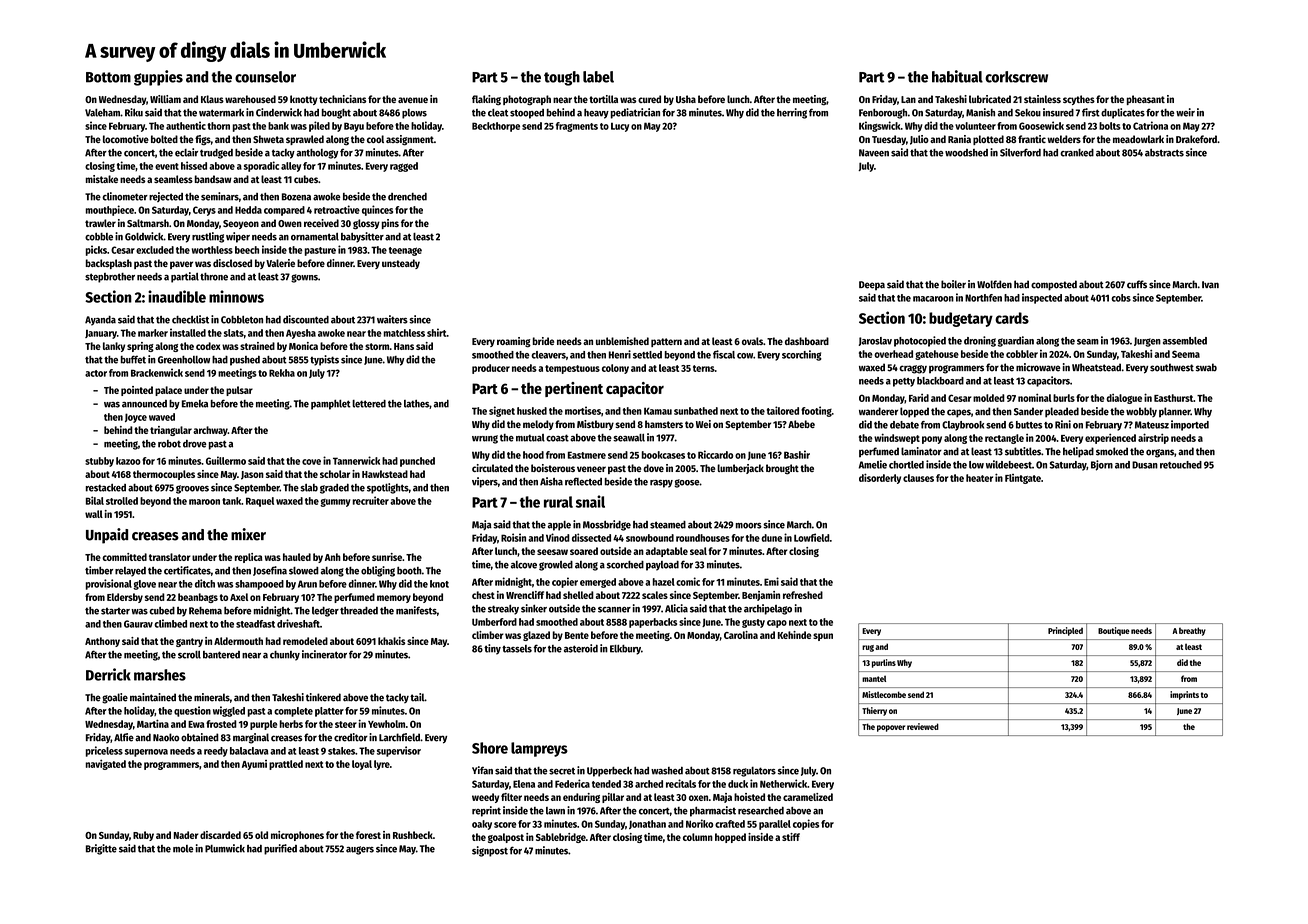  I want to click on babysitter, so click(362, 237).
